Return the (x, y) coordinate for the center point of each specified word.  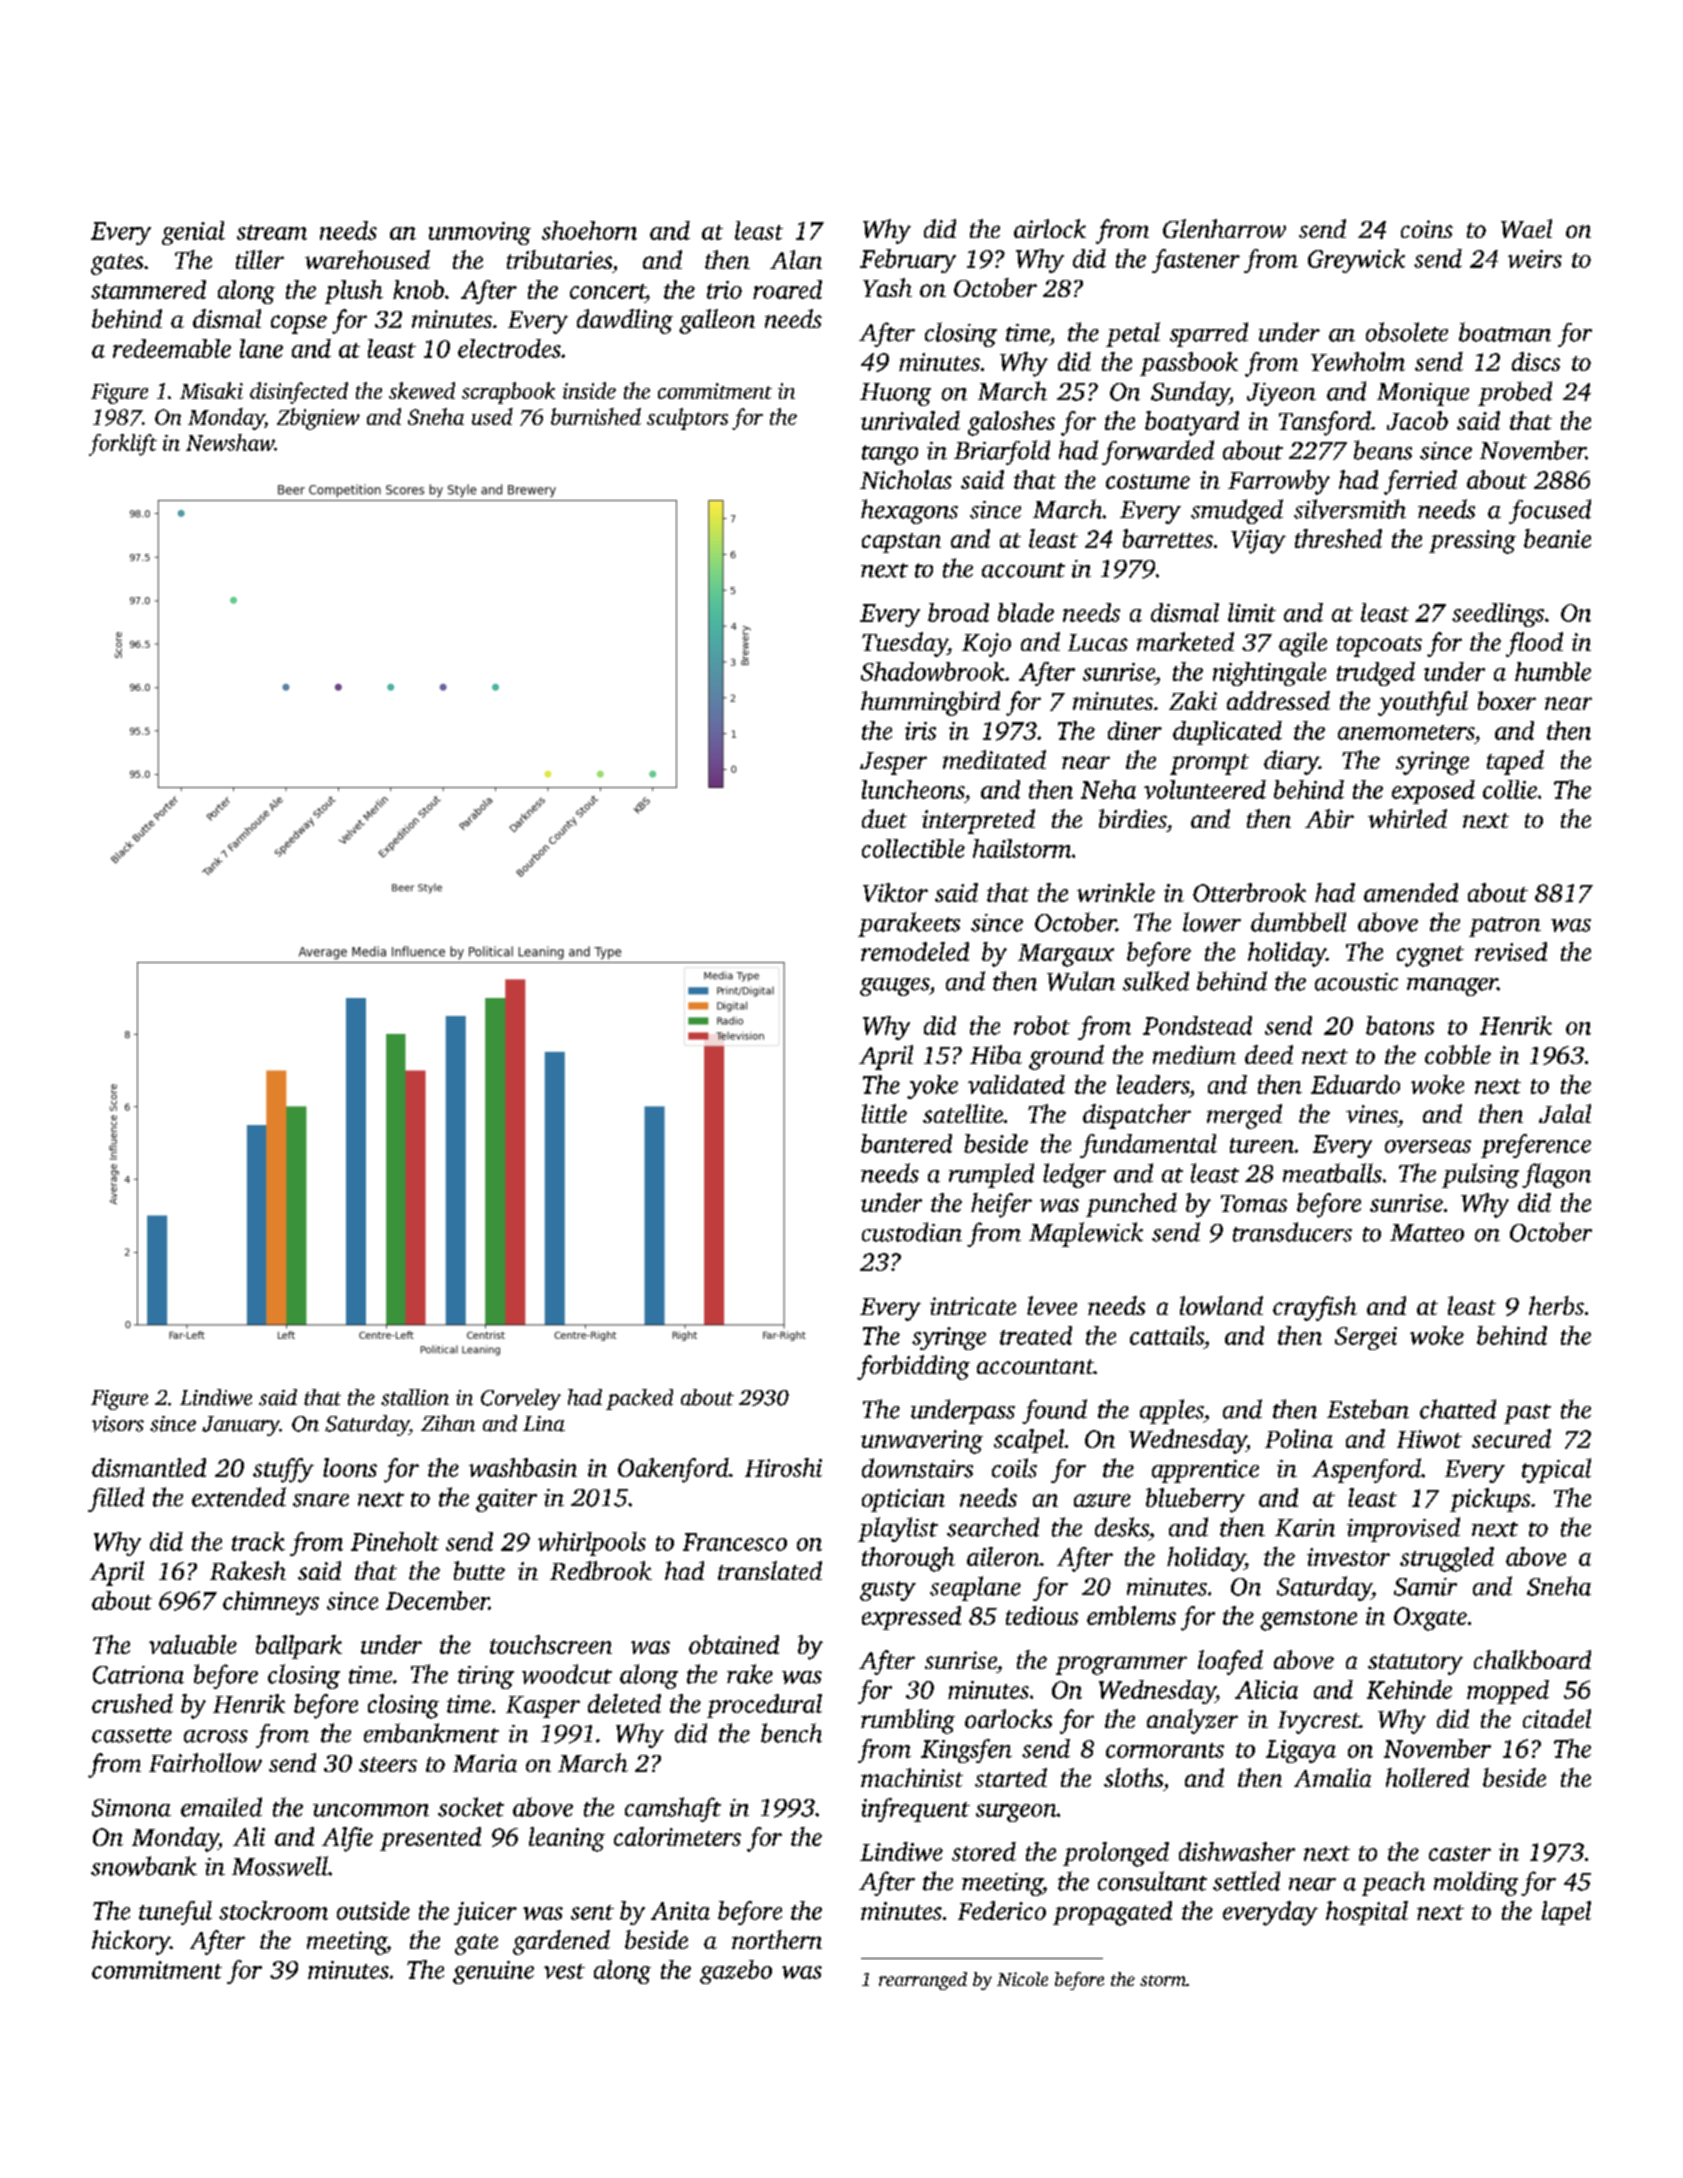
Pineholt (395, 1541)
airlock (1050, 228)
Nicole (1022, 1979)
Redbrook (601, 1570)
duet (884, 818)
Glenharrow (1224, 228)
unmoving (480, 233)
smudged (1237, 511)
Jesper (893, 763)
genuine (493, 1972)
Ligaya (1301, 1751)
